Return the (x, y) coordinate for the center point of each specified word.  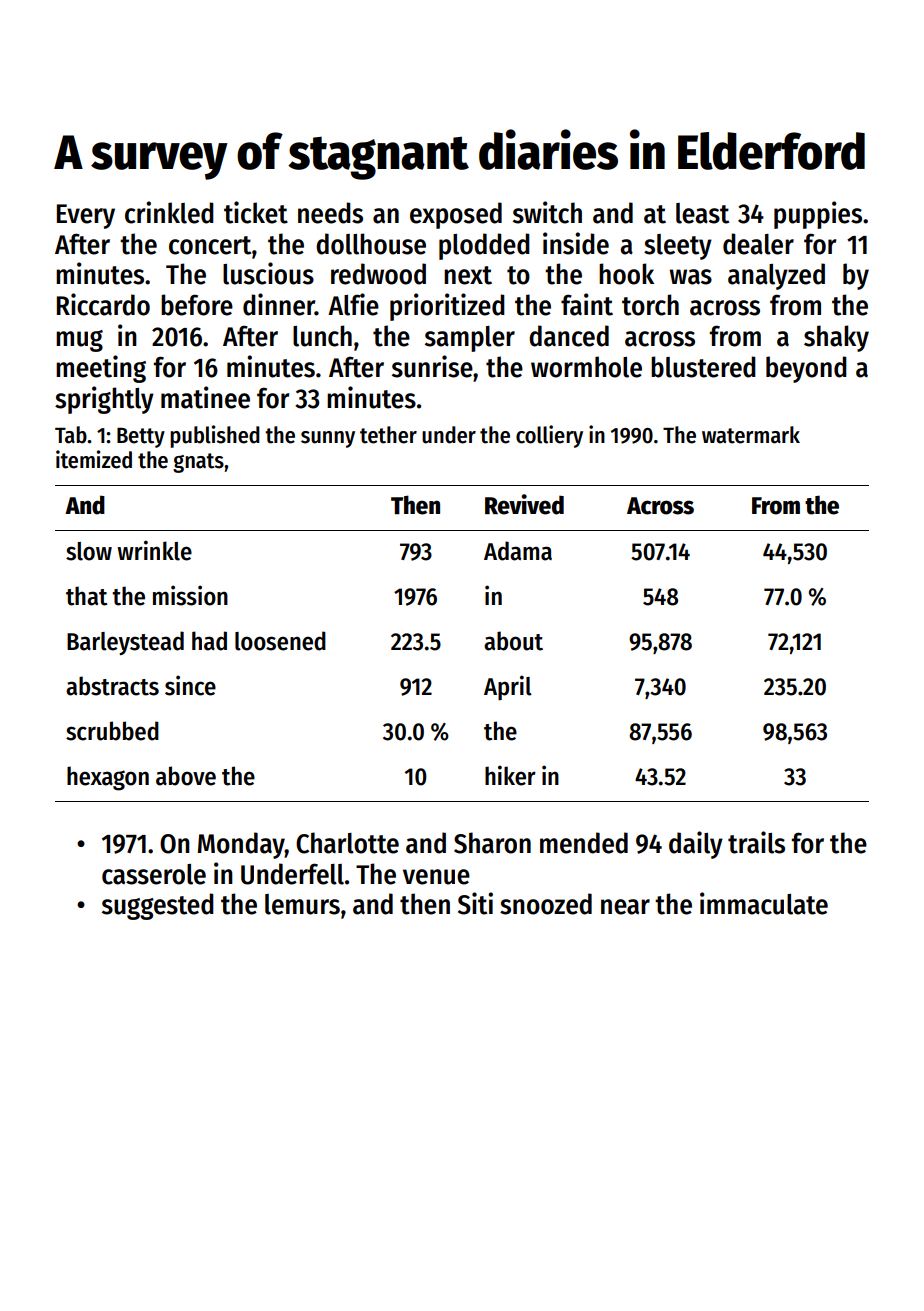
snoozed (546, 904)
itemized (94, 459)
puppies (818, 215)
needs (330, 213)
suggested (158, 906)
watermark (751, 435)
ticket (256, 212)
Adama (518, 551)
